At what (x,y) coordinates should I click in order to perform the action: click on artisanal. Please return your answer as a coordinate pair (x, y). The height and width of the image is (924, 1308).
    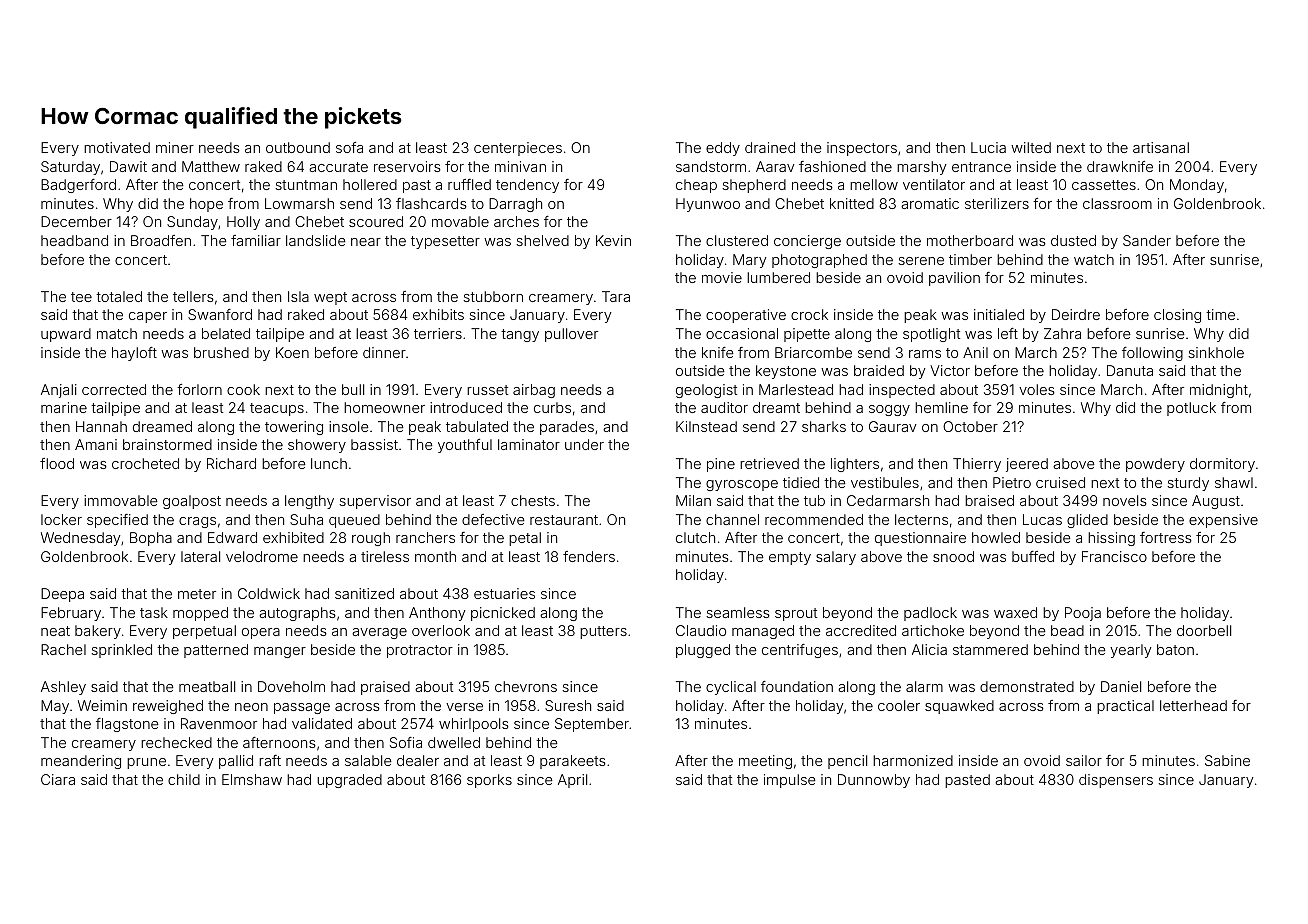
    Looking at the image, I should click on (1161, 147).
